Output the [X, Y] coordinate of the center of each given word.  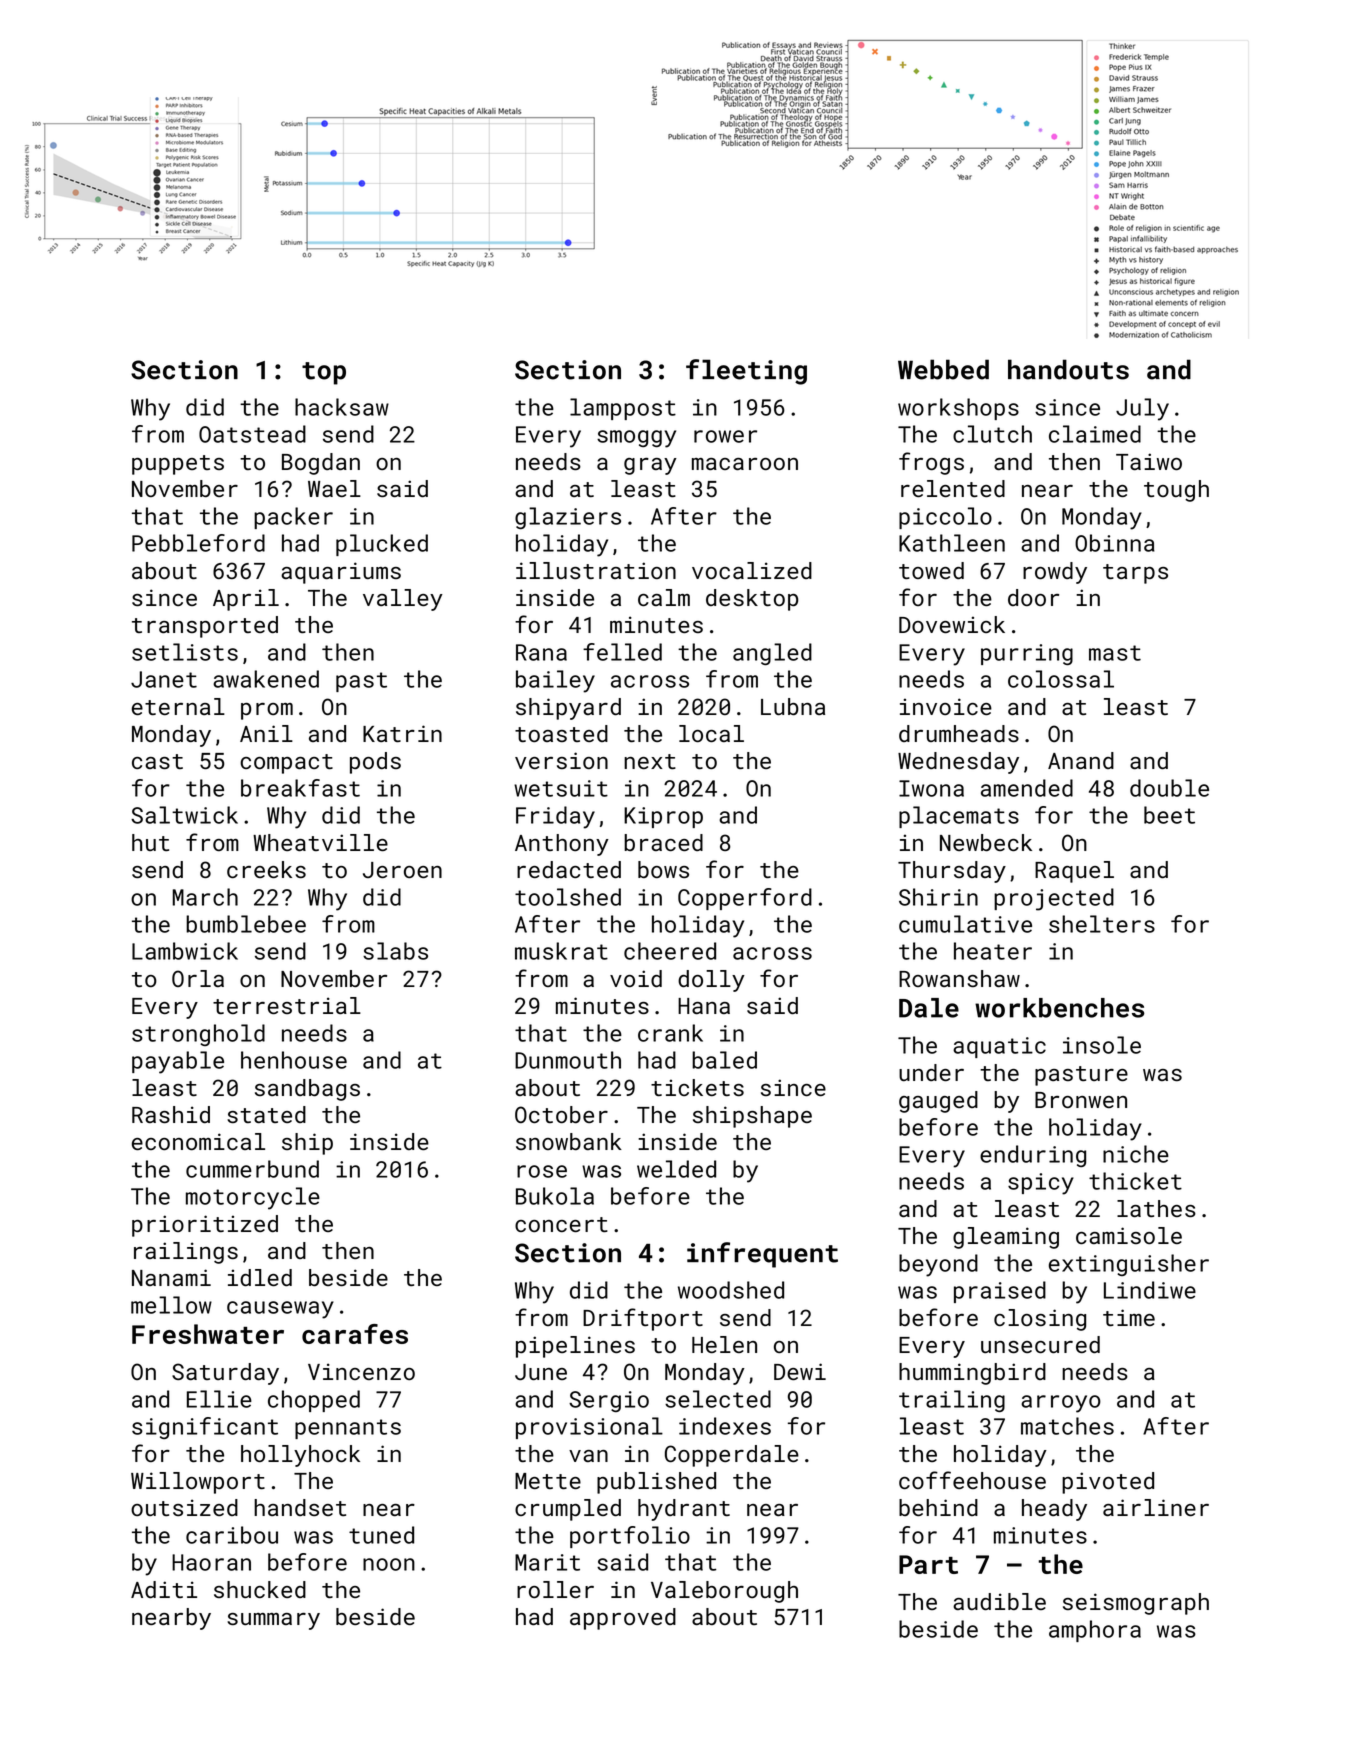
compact [286, 764]
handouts [1068, 369]
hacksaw [342, 407]
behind [938, 1507]
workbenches [1060, 1008]
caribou [232, 1535]
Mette [548, 1481]
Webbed [943, 369]
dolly [711, 981]
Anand [1081, 760]
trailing [952, 1401]
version [561, 760]
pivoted [1108, 1483]
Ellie [219, 1399]
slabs [395, 951]
